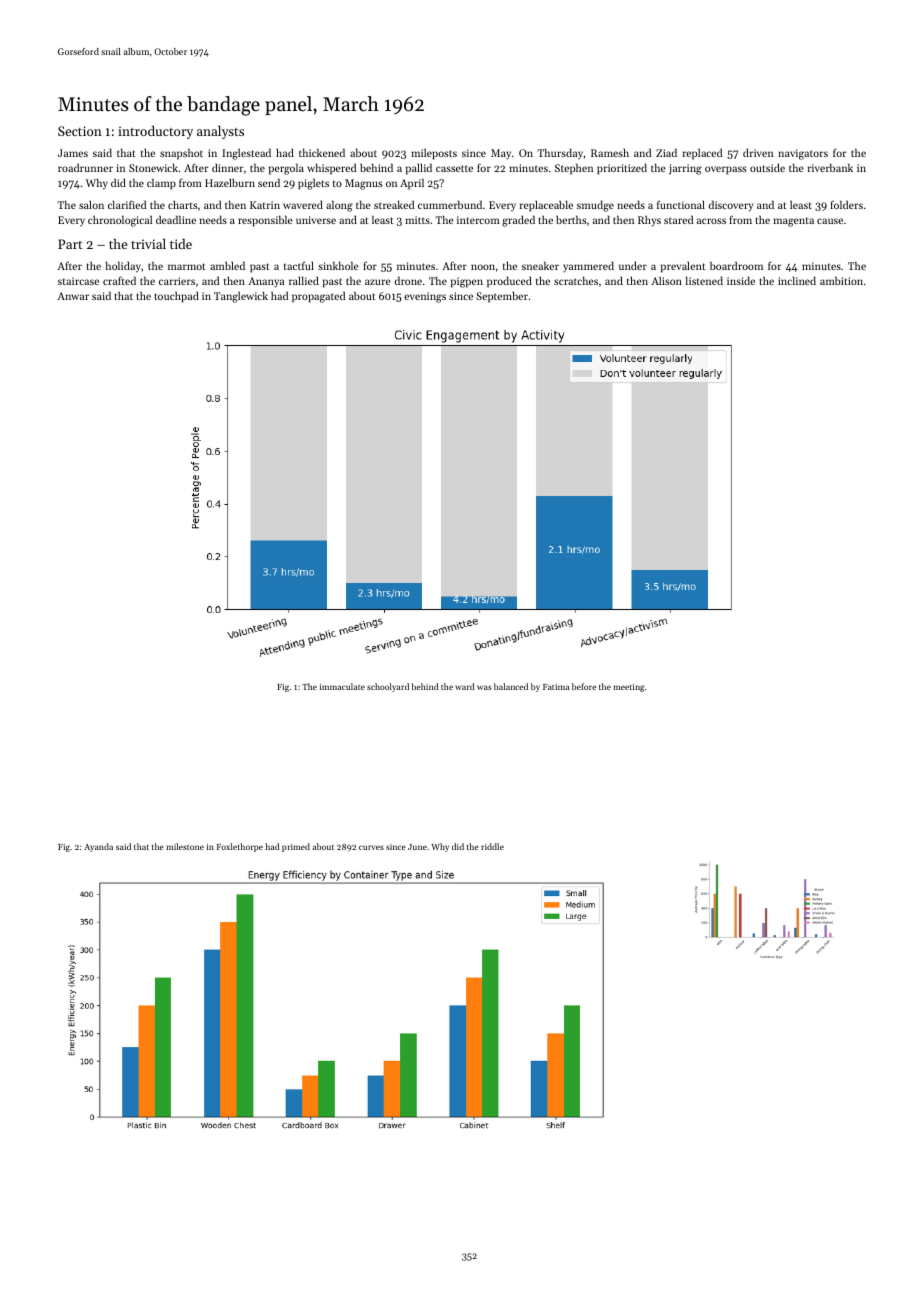 The width and height of the image is (924, 1308). What do you see at coordinates (841, 281) in the image?
I see `ambition` at bounding box center [841, 281].
